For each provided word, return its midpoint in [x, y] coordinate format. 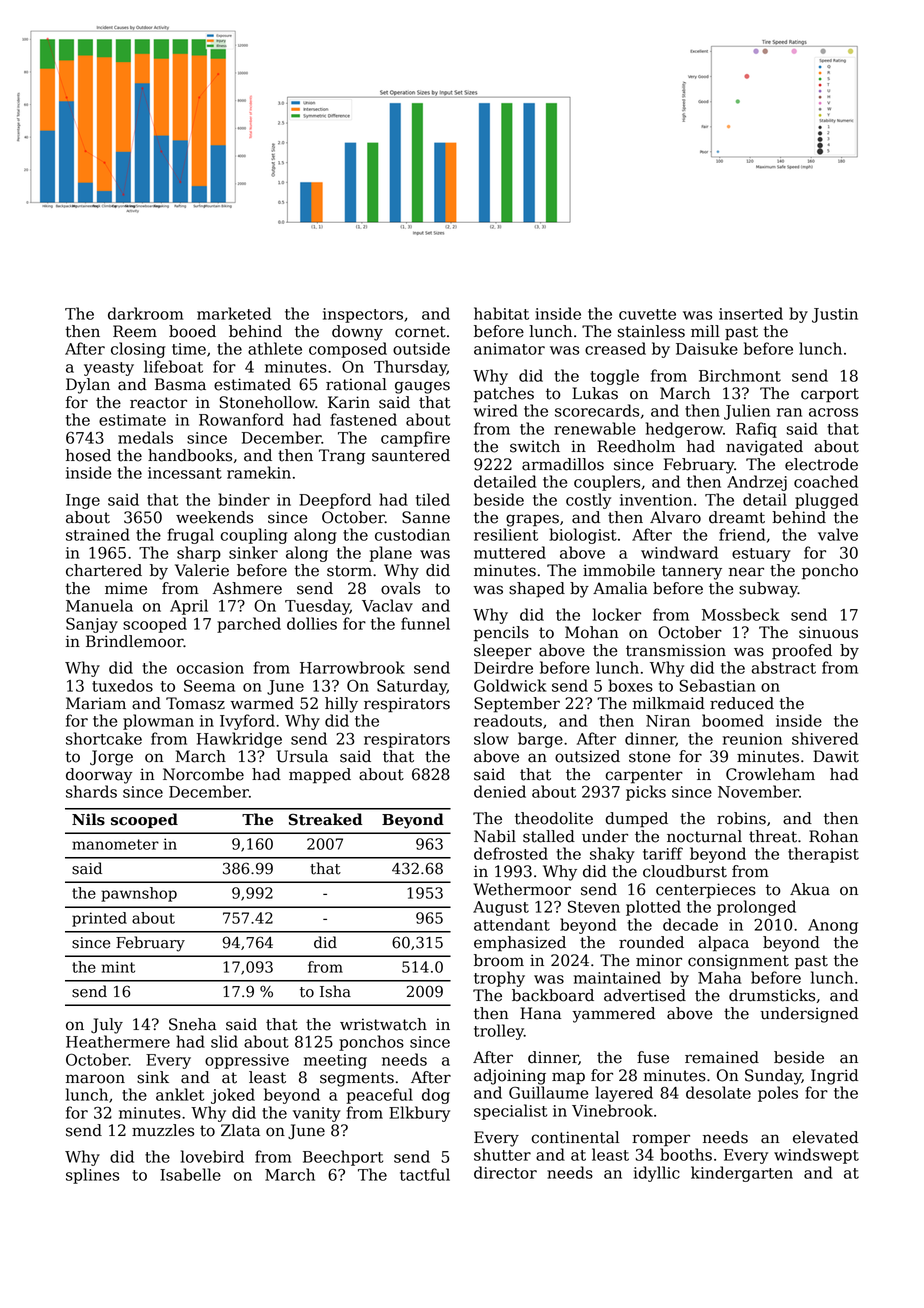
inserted [751, 313]
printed [99, 919]
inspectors [363, 315]
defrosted [511, 853]
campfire [415, 439]
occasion [210, 668]
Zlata [240, 1130]
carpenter [644, 776]
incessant [185, 473]
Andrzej [757, 483]
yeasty [109, 369]
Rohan [833, 836]
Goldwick [510, 685]
